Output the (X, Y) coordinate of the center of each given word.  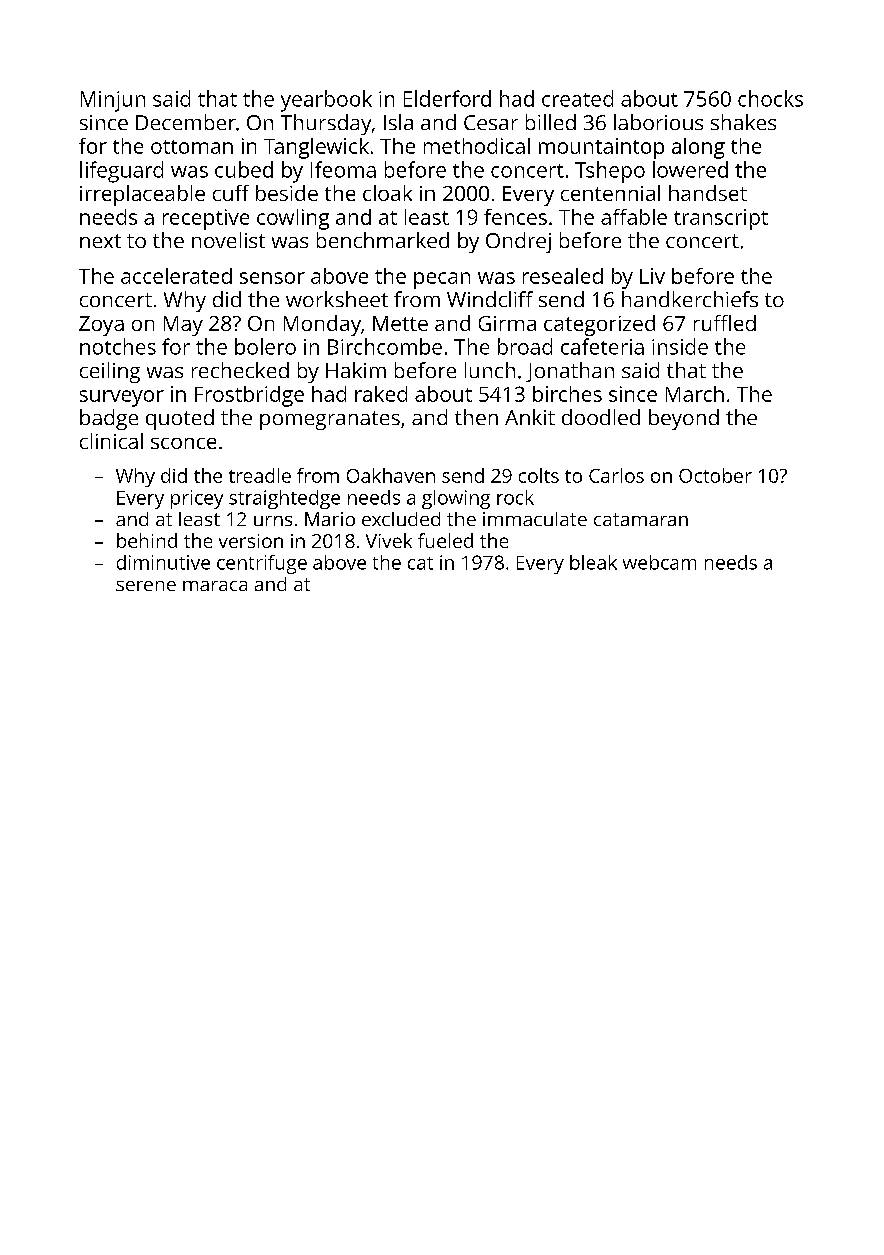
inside (680, 346)
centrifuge (262, 564)
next (100, 241)
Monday (322, 325)
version (251, 541)
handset (708, 193)
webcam (659, 562)
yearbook (326, 101)
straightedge (284, 499)
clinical (111, 441)
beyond (684, 419)
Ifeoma (343, 169)
